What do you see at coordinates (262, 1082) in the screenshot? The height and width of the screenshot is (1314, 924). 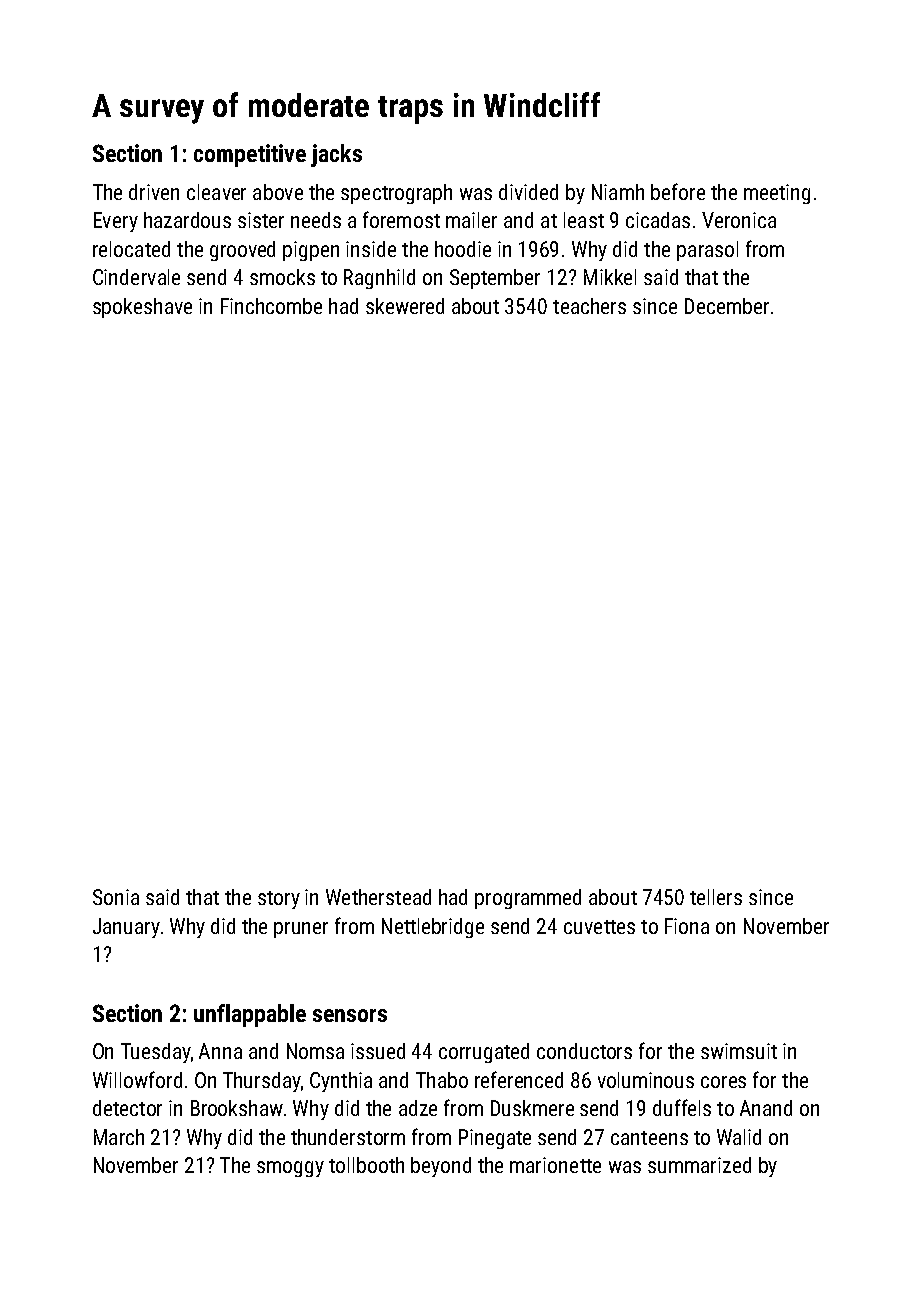 I see `Thursday` at bounding box center [262, 1082].
